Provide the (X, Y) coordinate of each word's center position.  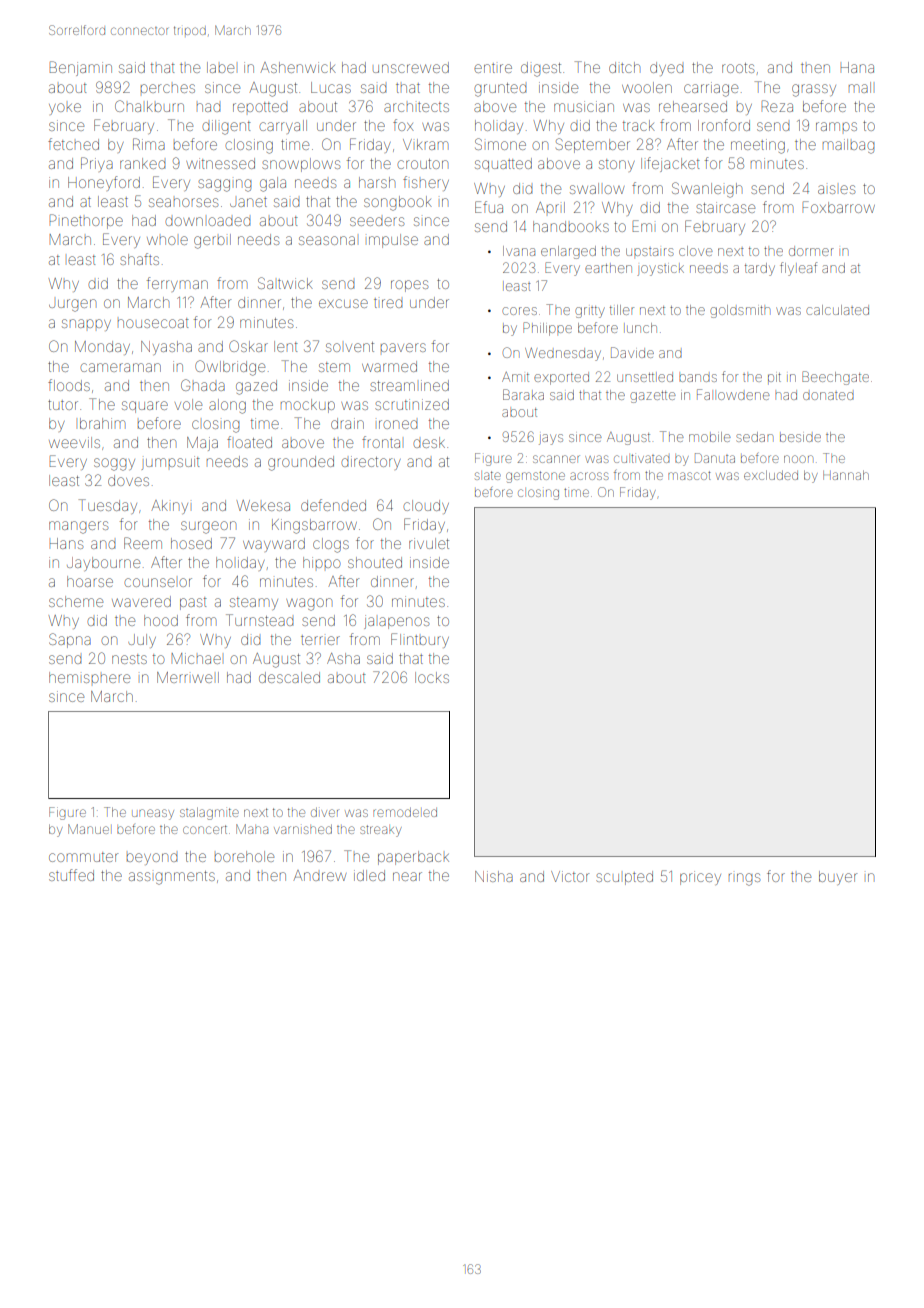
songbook (398, 203)
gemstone (535, 477)
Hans (66, 543)
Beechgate (835, 378)
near (407, 876)
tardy (760, 269)
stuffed (71, 875)
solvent (350, 347)
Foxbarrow (839, 207)
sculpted (624, 878)
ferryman (177, 284)
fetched (73, 144)
